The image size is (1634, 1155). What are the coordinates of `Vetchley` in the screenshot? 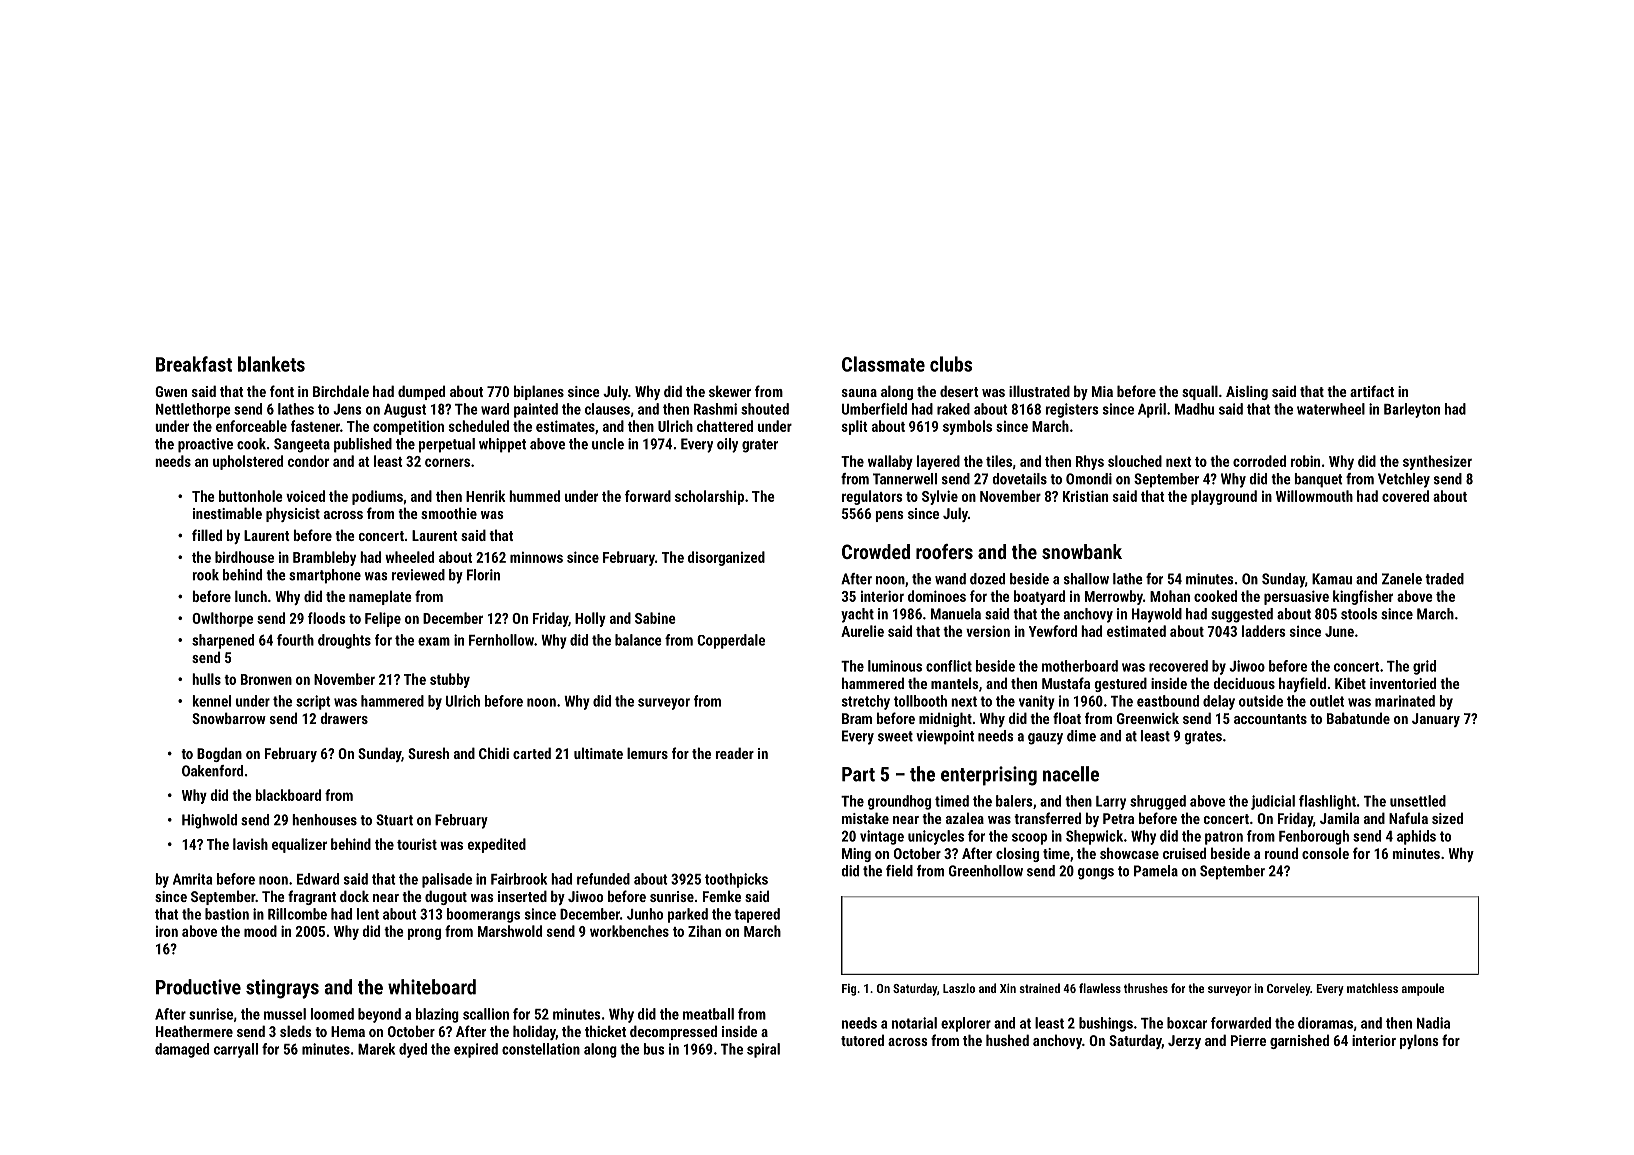 It's located at (1404, 480).
